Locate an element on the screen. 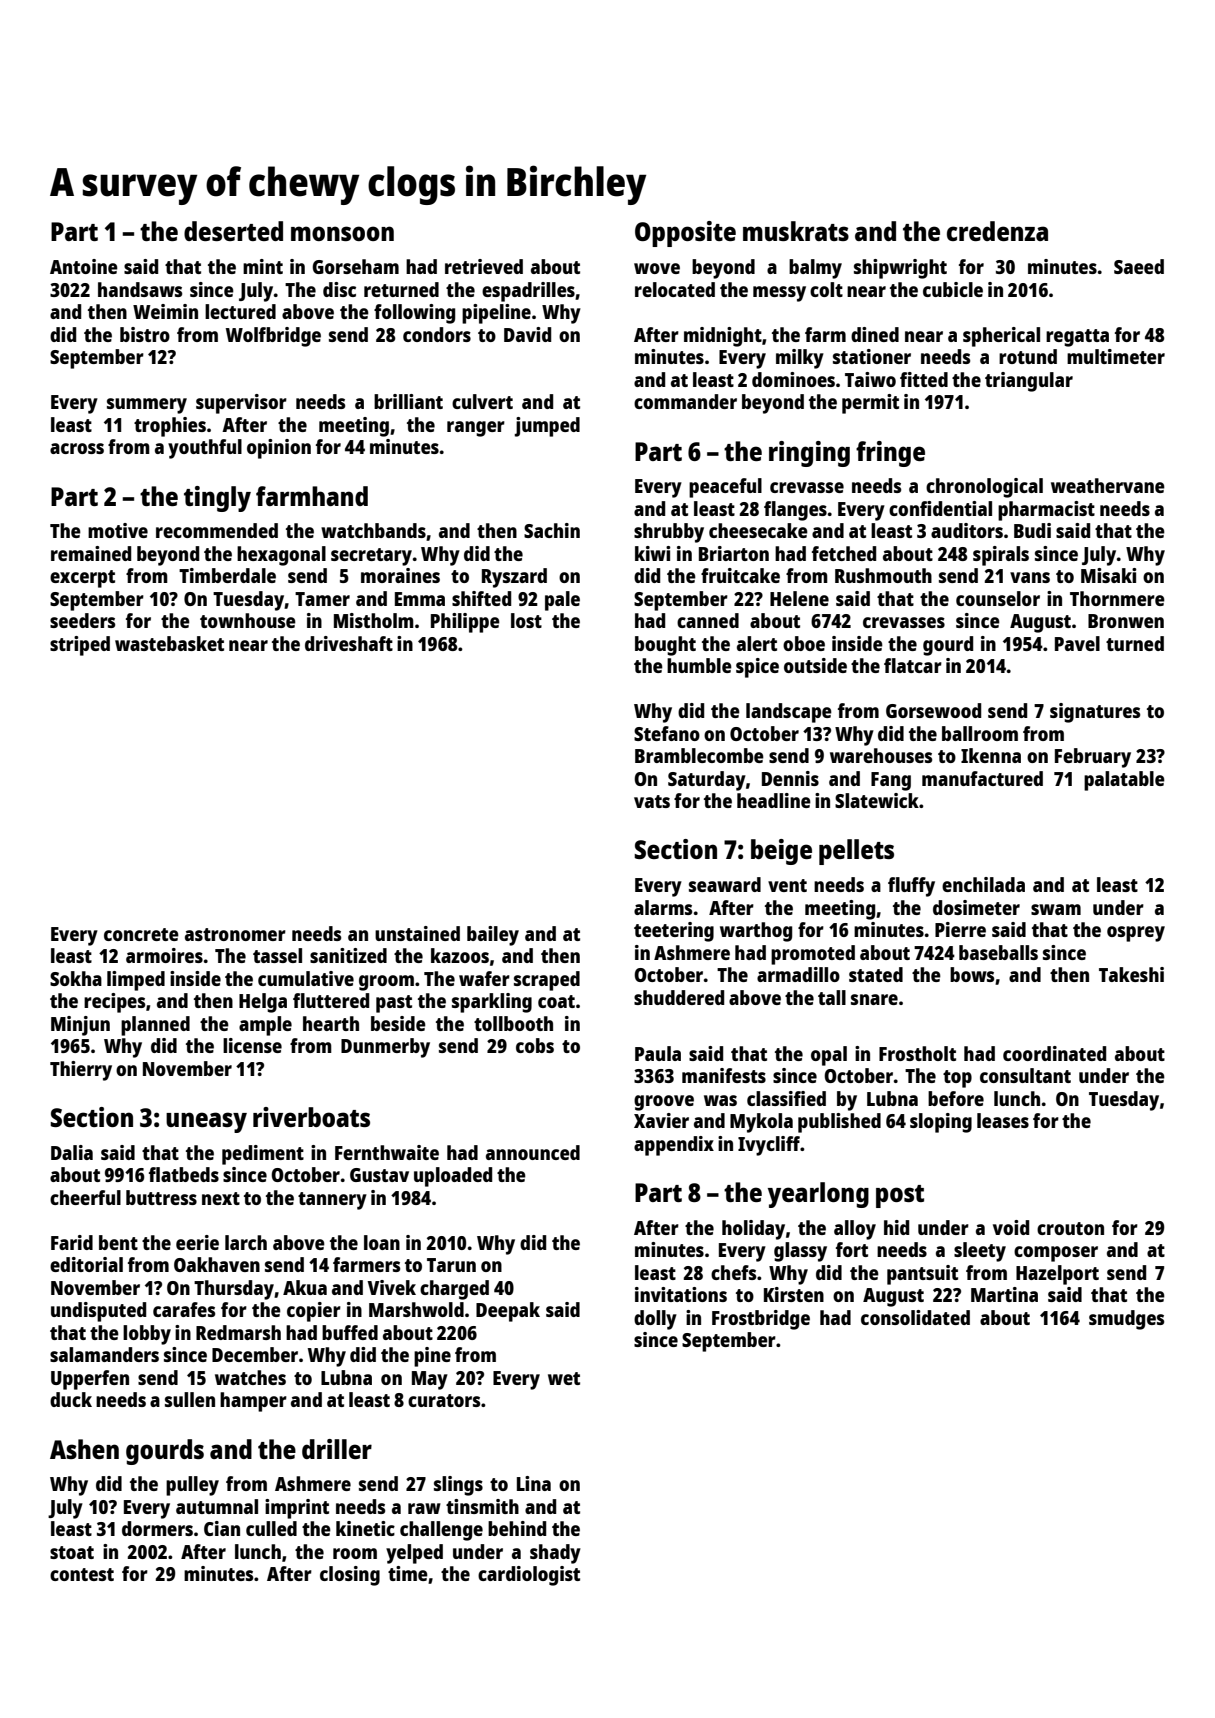 The image size is (1215, 1718). Antoine is located at coordinates (84, 266).
